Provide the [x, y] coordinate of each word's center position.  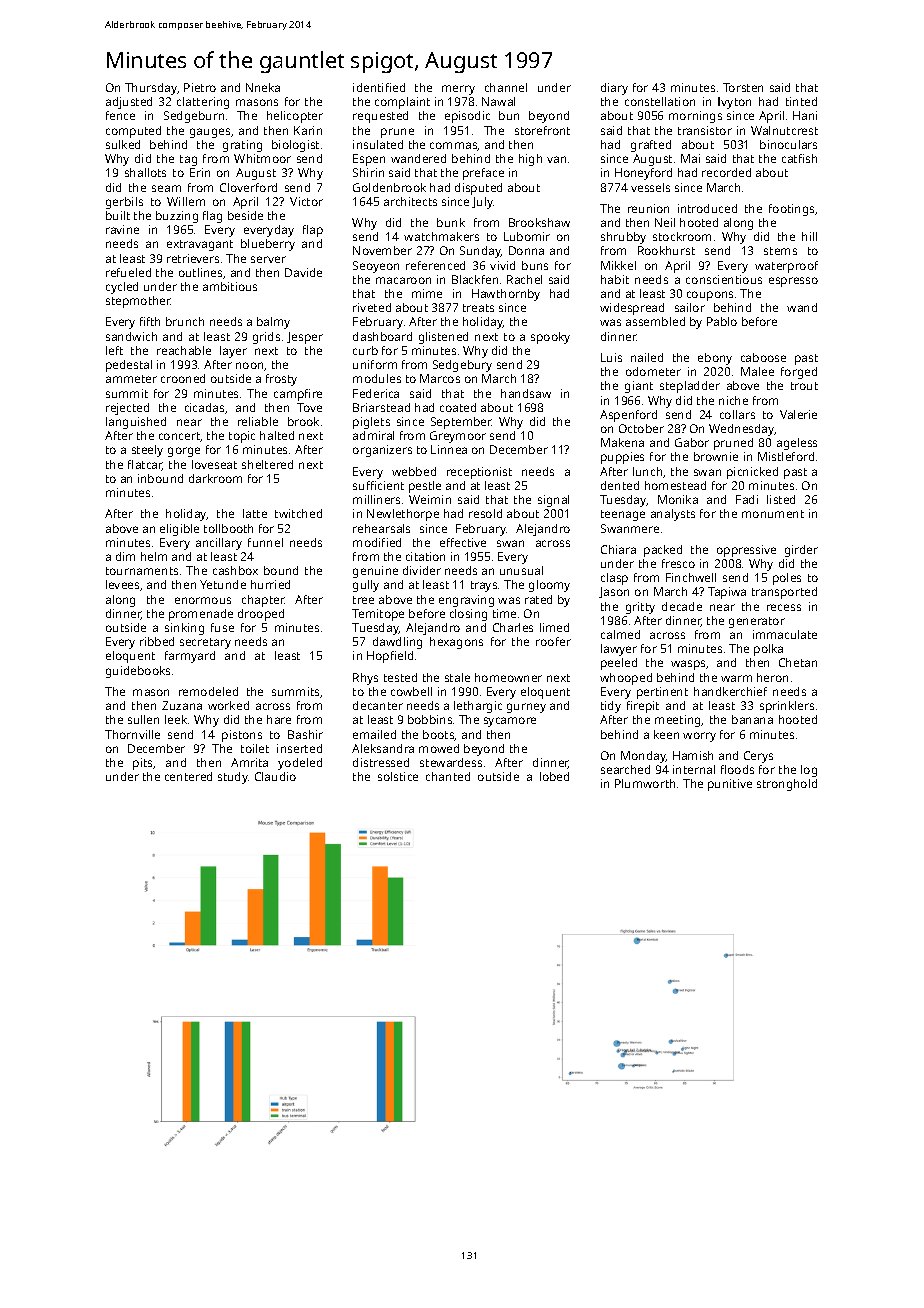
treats [478, 308]
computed [133, 132]
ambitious [230, 286]
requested [380, 117]
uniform [375, 364]
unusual [521, 570]
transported [784, 593]
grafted [651, 146]
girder [801, 551]
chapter [263, 601]
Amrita [249, 762]
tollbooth [228, 528]
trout [804, 386]
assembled [655, 321]
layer [233, 352]
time [504, 613]
